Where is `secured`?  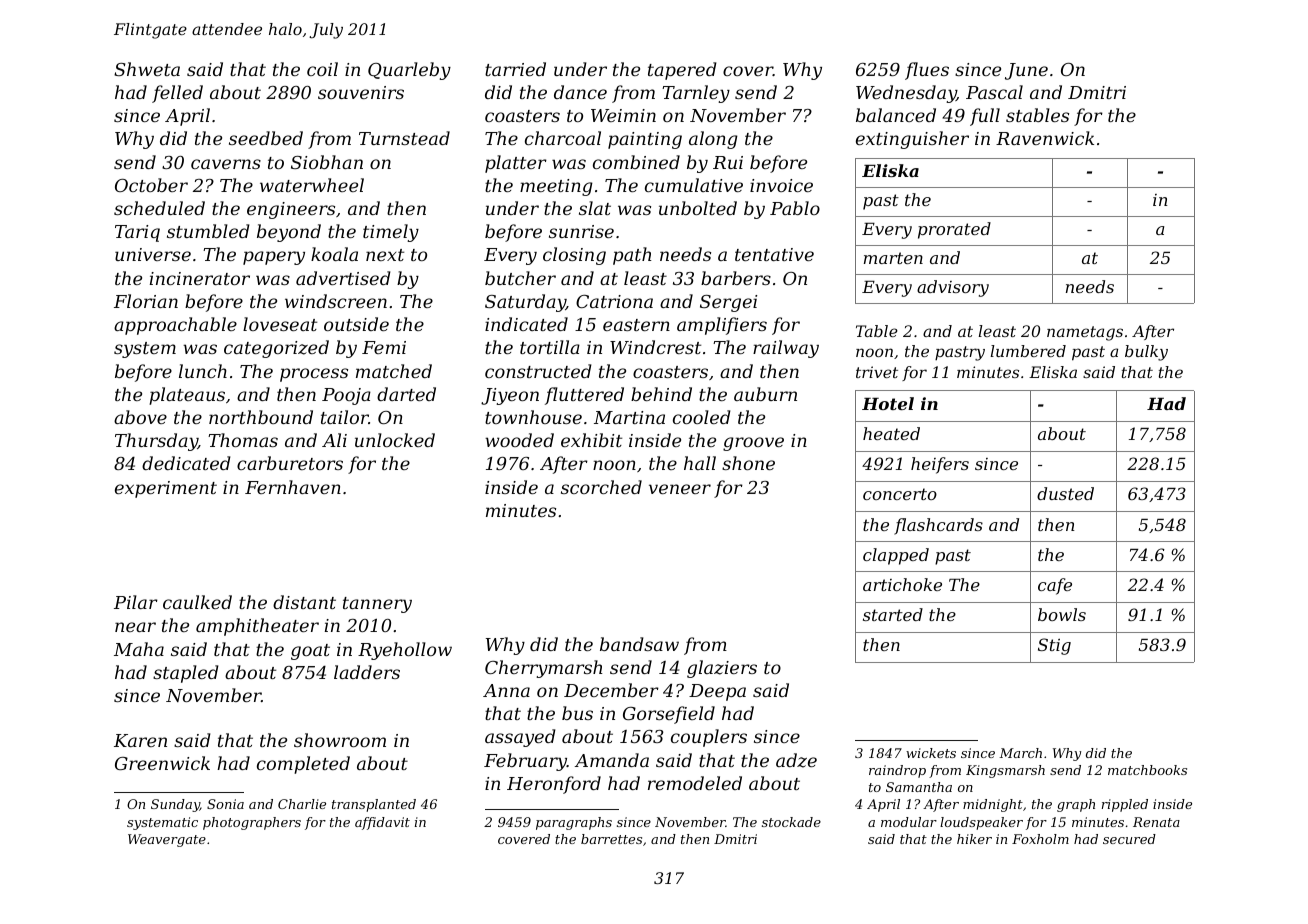
secured is located at coordinates (1129, 839).
